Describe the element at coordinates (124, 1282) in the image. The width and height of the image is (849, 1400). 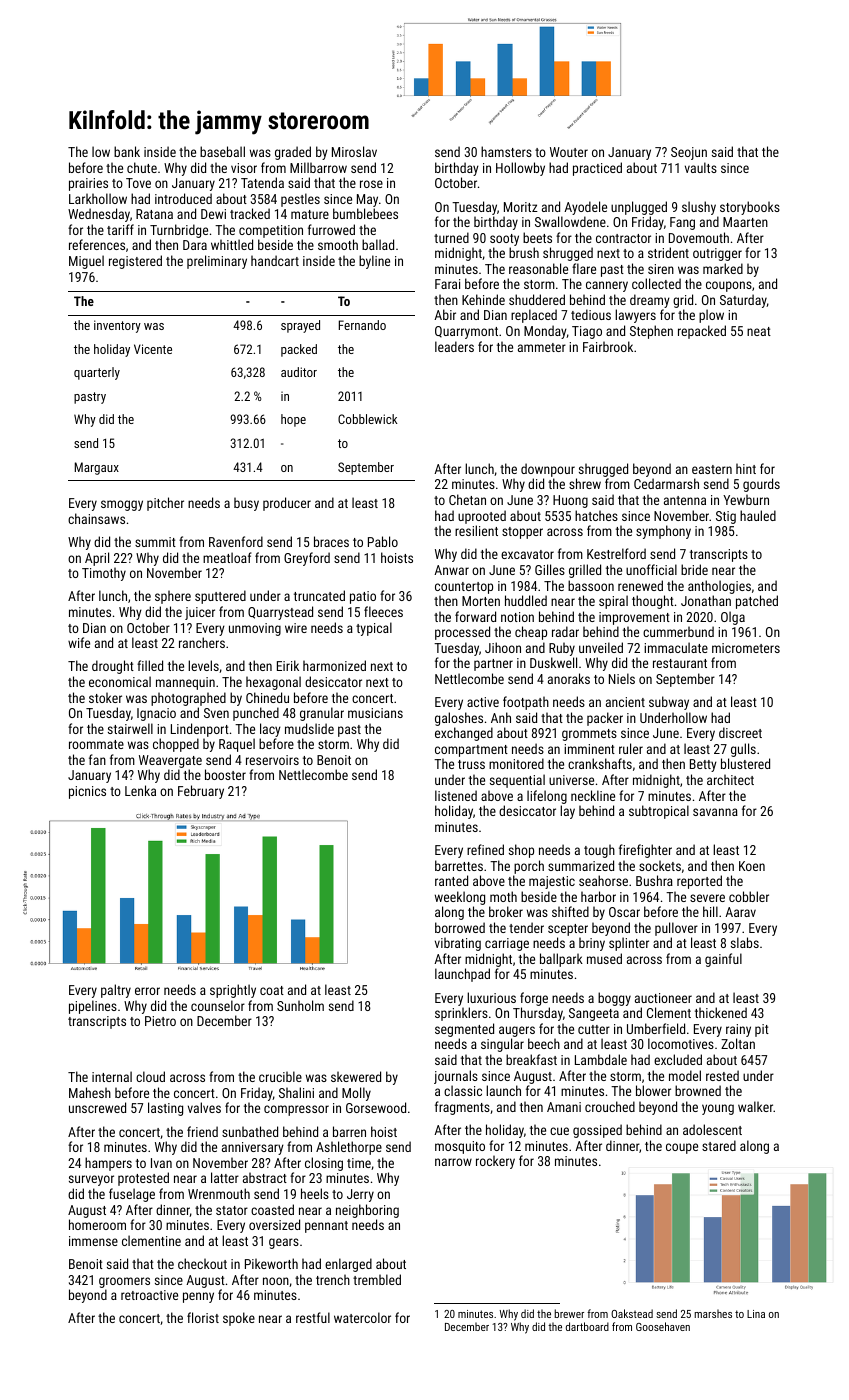
I see `groomers` at that location.
